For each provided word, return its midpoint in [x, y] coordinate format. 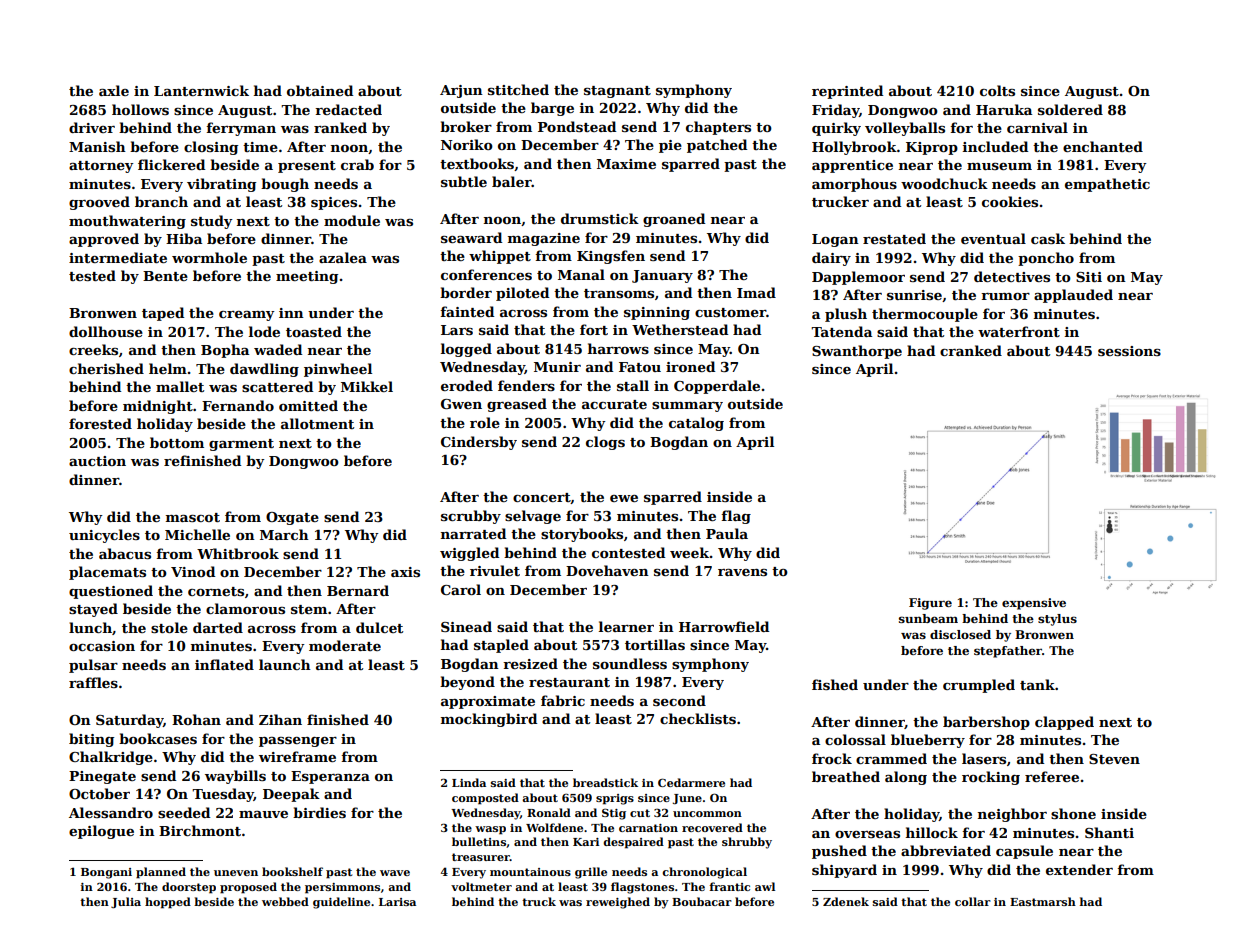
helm [168, 368]
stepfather [1008, 652]
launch [285, 664]
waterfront [1019, 331]
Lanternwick [201, 90]
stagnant [617, 92]
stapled [501, 646]
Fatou [640, 367]
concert [542, 498]
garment [241, 445]
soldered [1070, 109]
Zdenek [846, 901]
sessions [1129, 351]
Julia [126, 902]
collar [973, 901]
